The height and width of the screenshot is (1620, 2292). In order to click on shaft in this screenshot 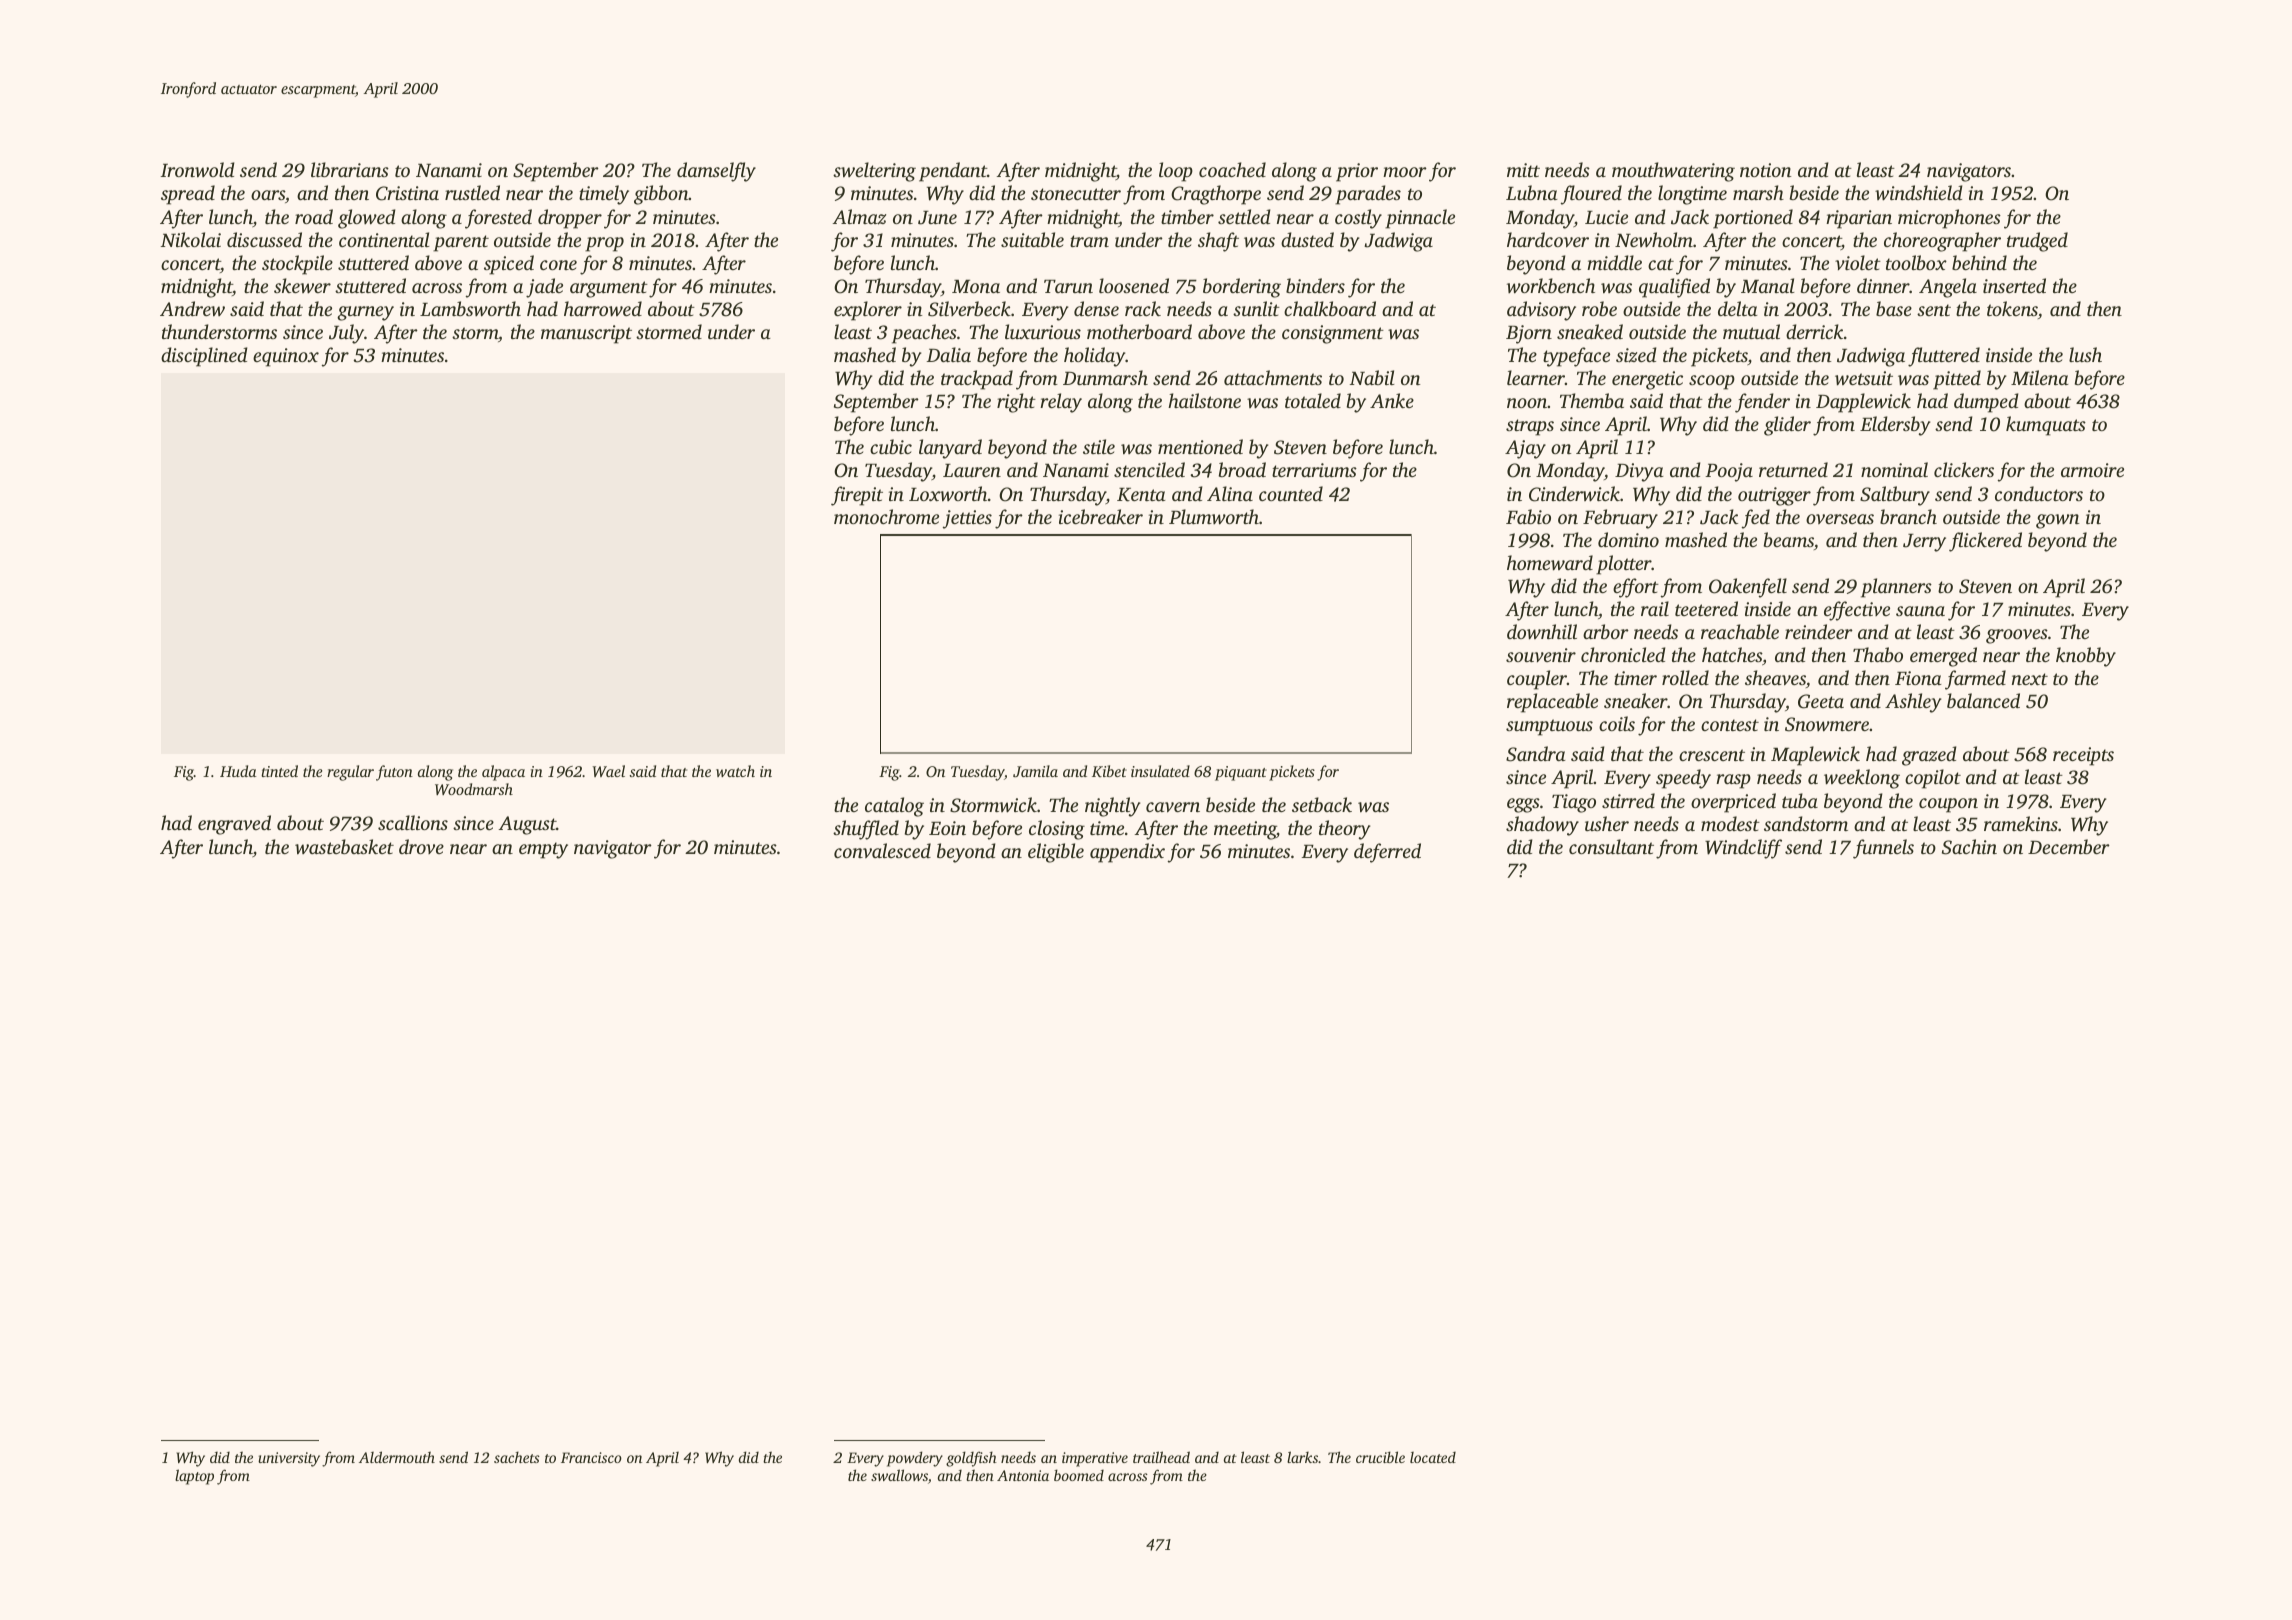, I will do `click(1218, 242)`.
